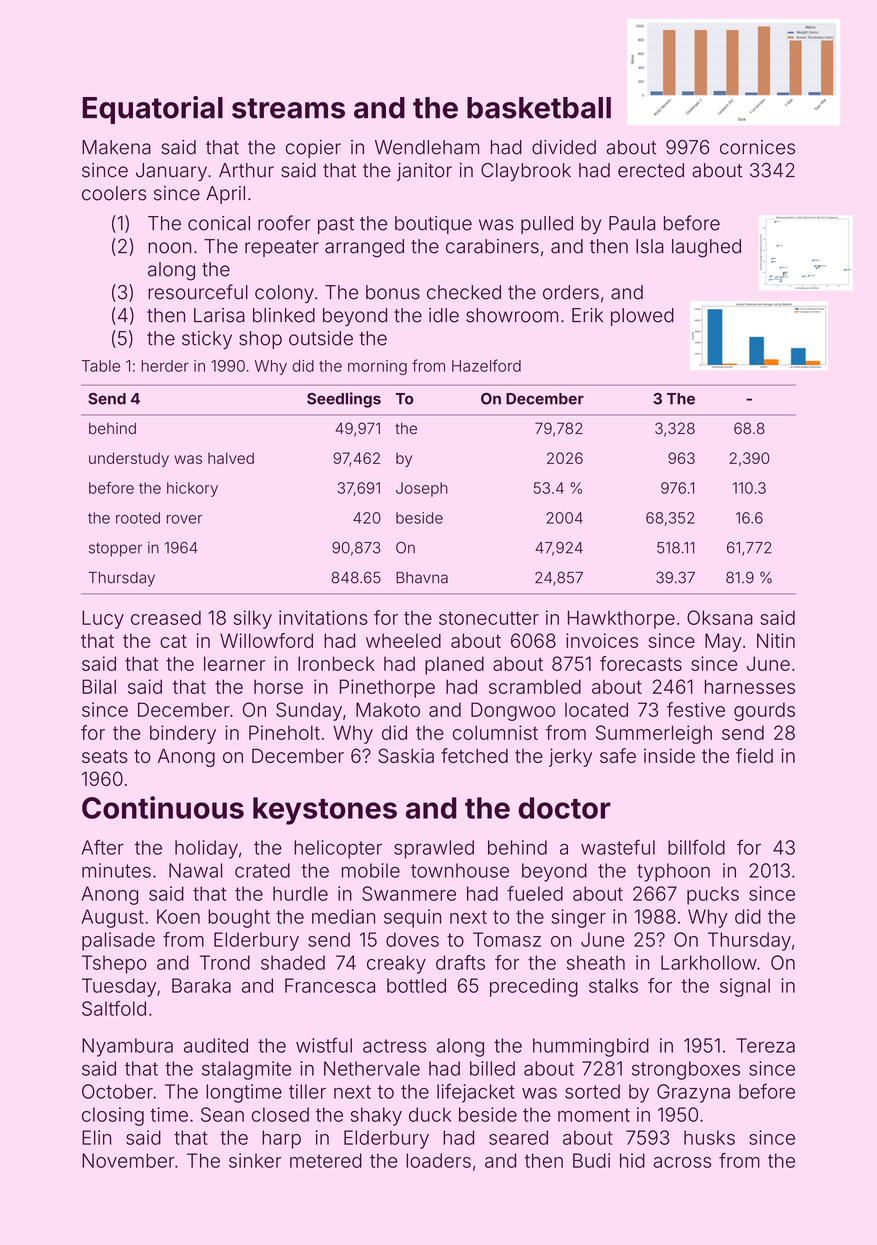  Describe the element at coordinates (535, 893) in the screenshot. I see `fueled` at that location.
